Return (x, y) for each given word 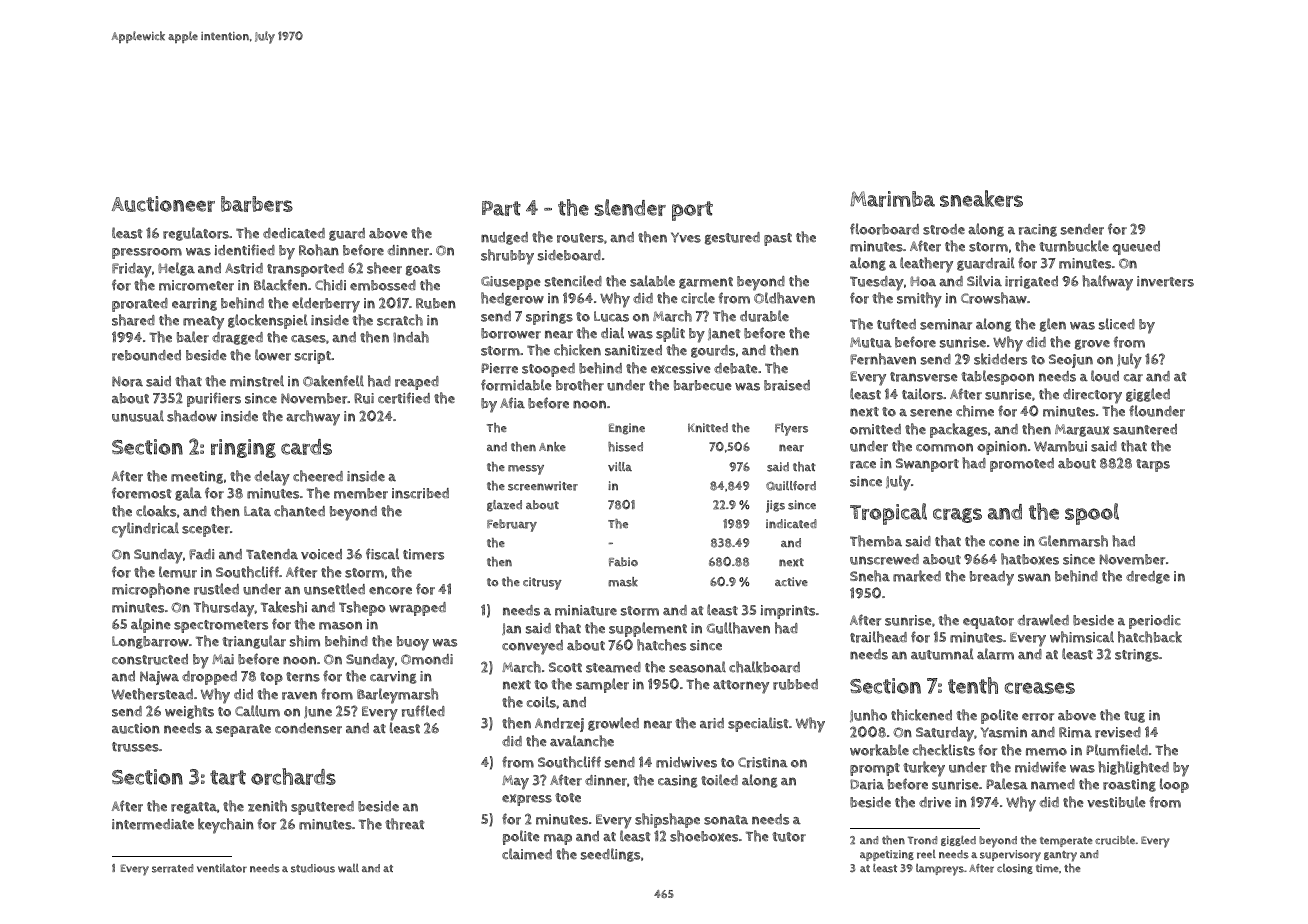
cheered (318, 476)
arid (712, 723)
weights (189, 712)
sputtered (322, 808)
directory (1092, 396)
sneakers (981, 198)
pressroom (147, 253)
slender (630, 207)
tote (568, 798)
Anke (552, 447)
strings (1137, 655)
